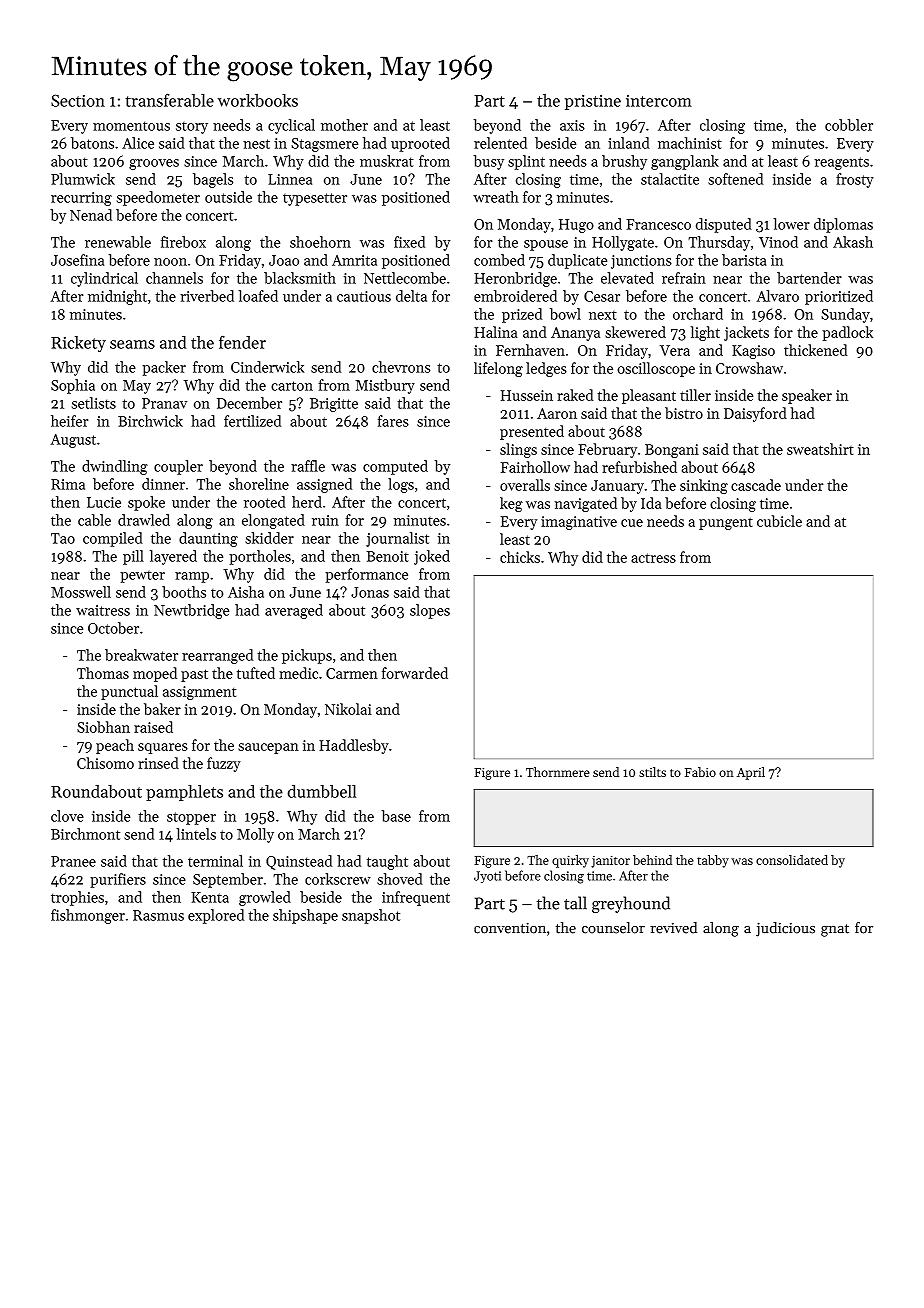 This page has height=1308, width=924. What do you see at coordinates (415, 673) in the page?
I see `forwarded` at bounding box center [415, 673].
